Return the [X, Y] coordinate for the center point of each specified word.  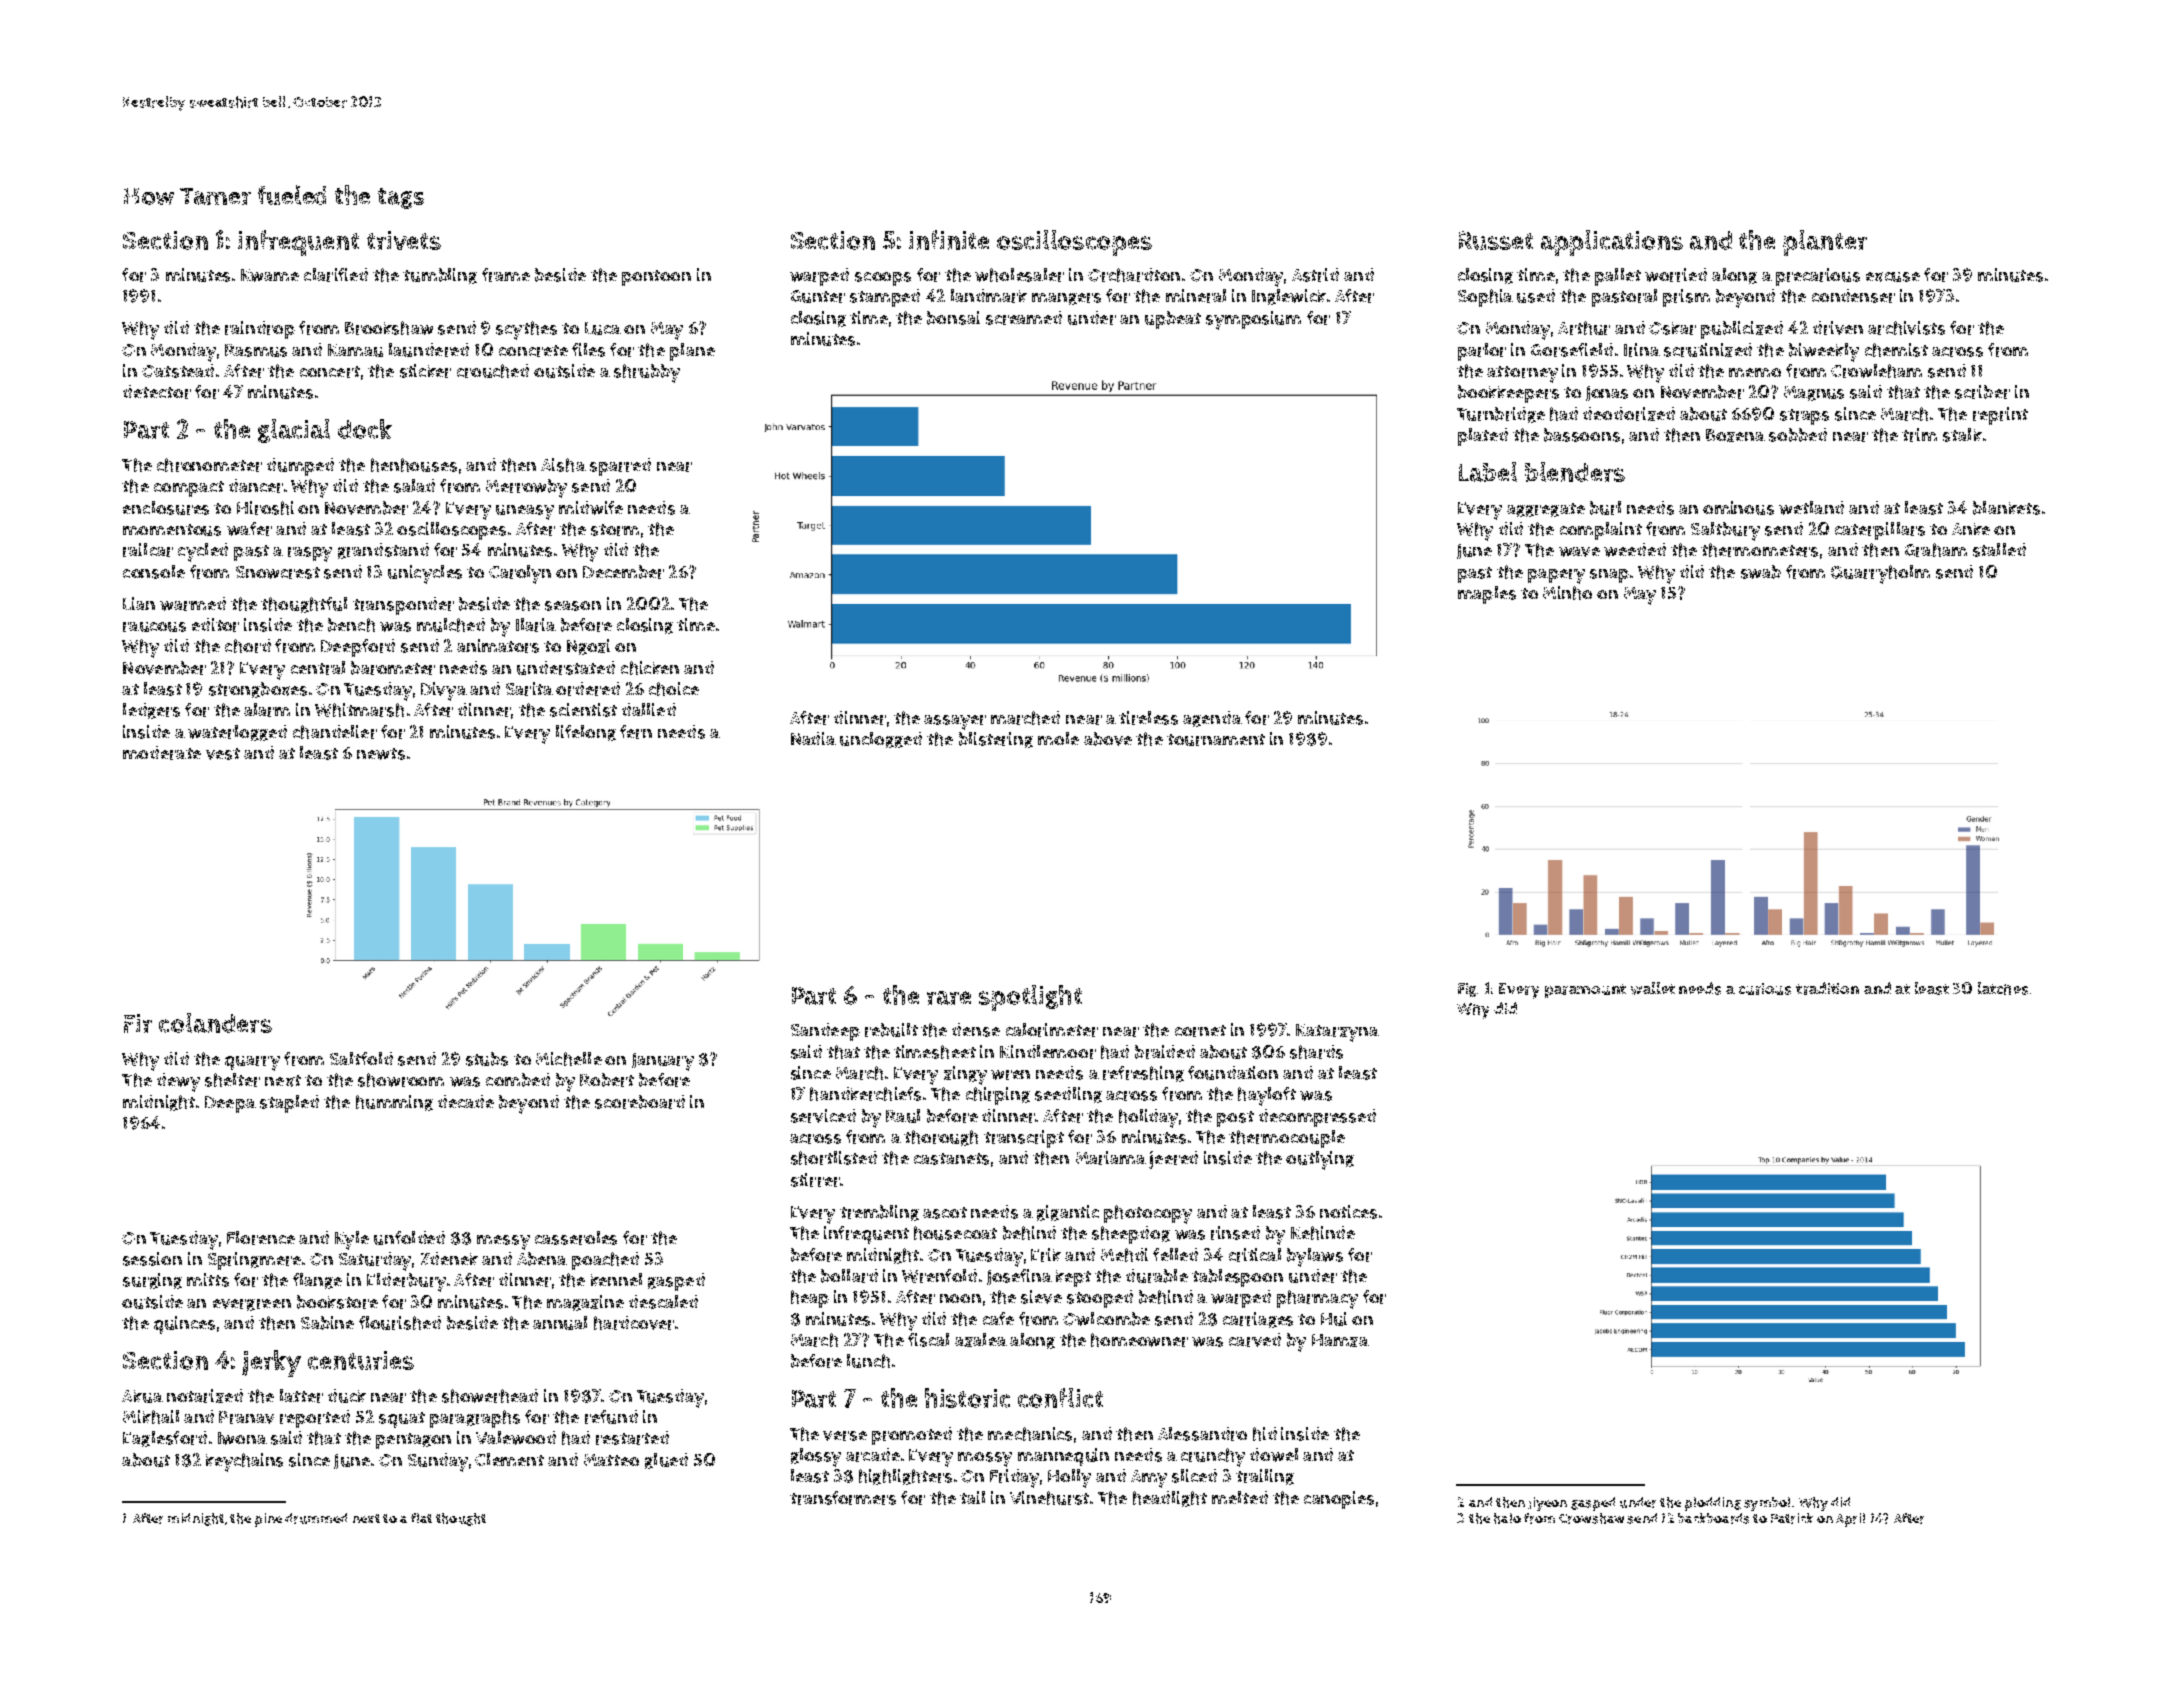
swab [1761, 572]
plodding [1713, 1504]
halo [1507, 1518]
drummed [316, 1518]
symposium [1253, 320]
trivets [404, 240]
